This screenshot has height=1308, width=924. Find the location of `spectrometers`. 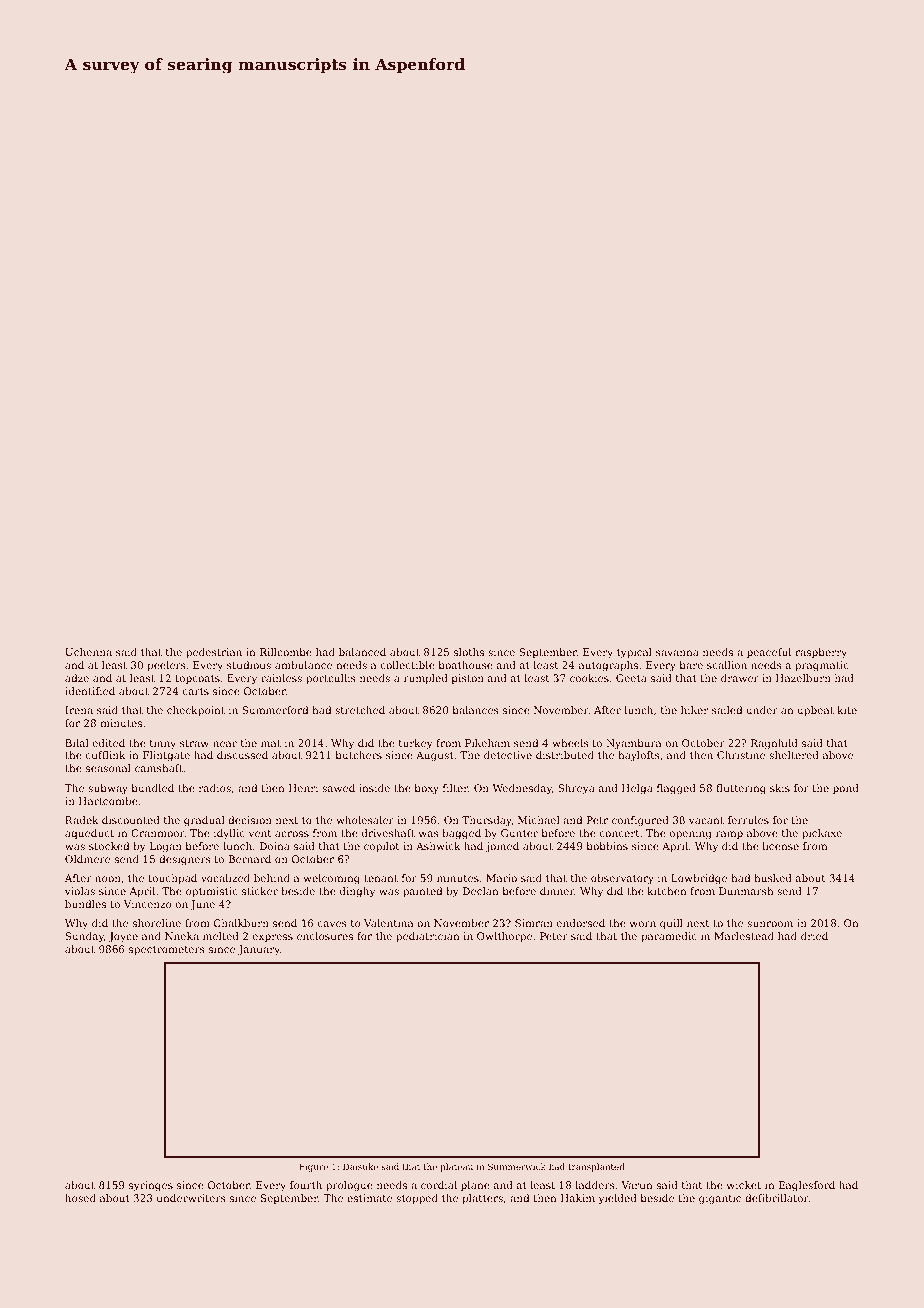

spectrometers is located at coordinates (167, 950).
